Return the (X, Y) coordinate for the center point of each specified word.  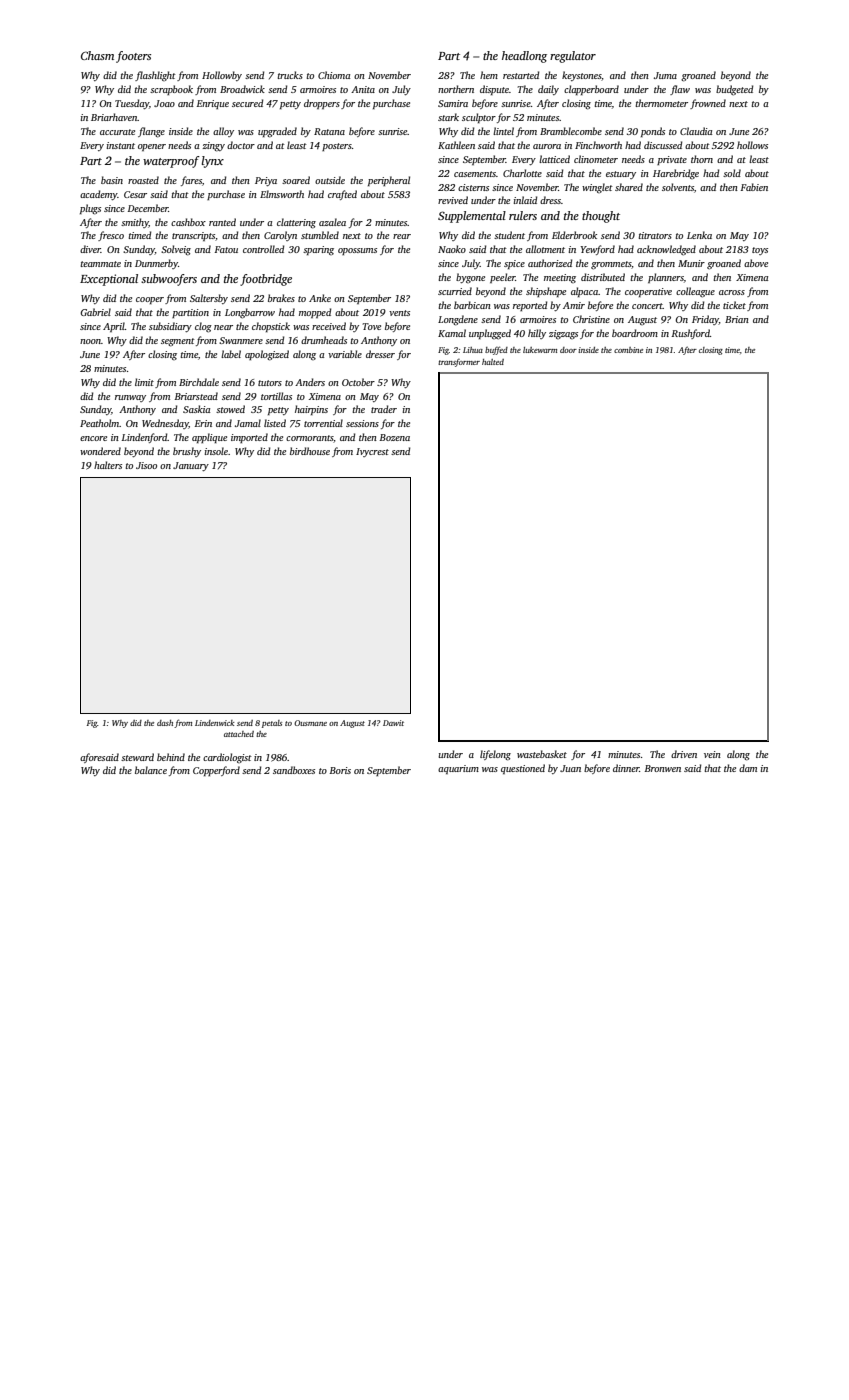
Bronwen (663, 768)
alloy (223, 132)
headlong (524, 57)
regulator (573, 57)
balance (151, 770)
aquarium (458, 769)
